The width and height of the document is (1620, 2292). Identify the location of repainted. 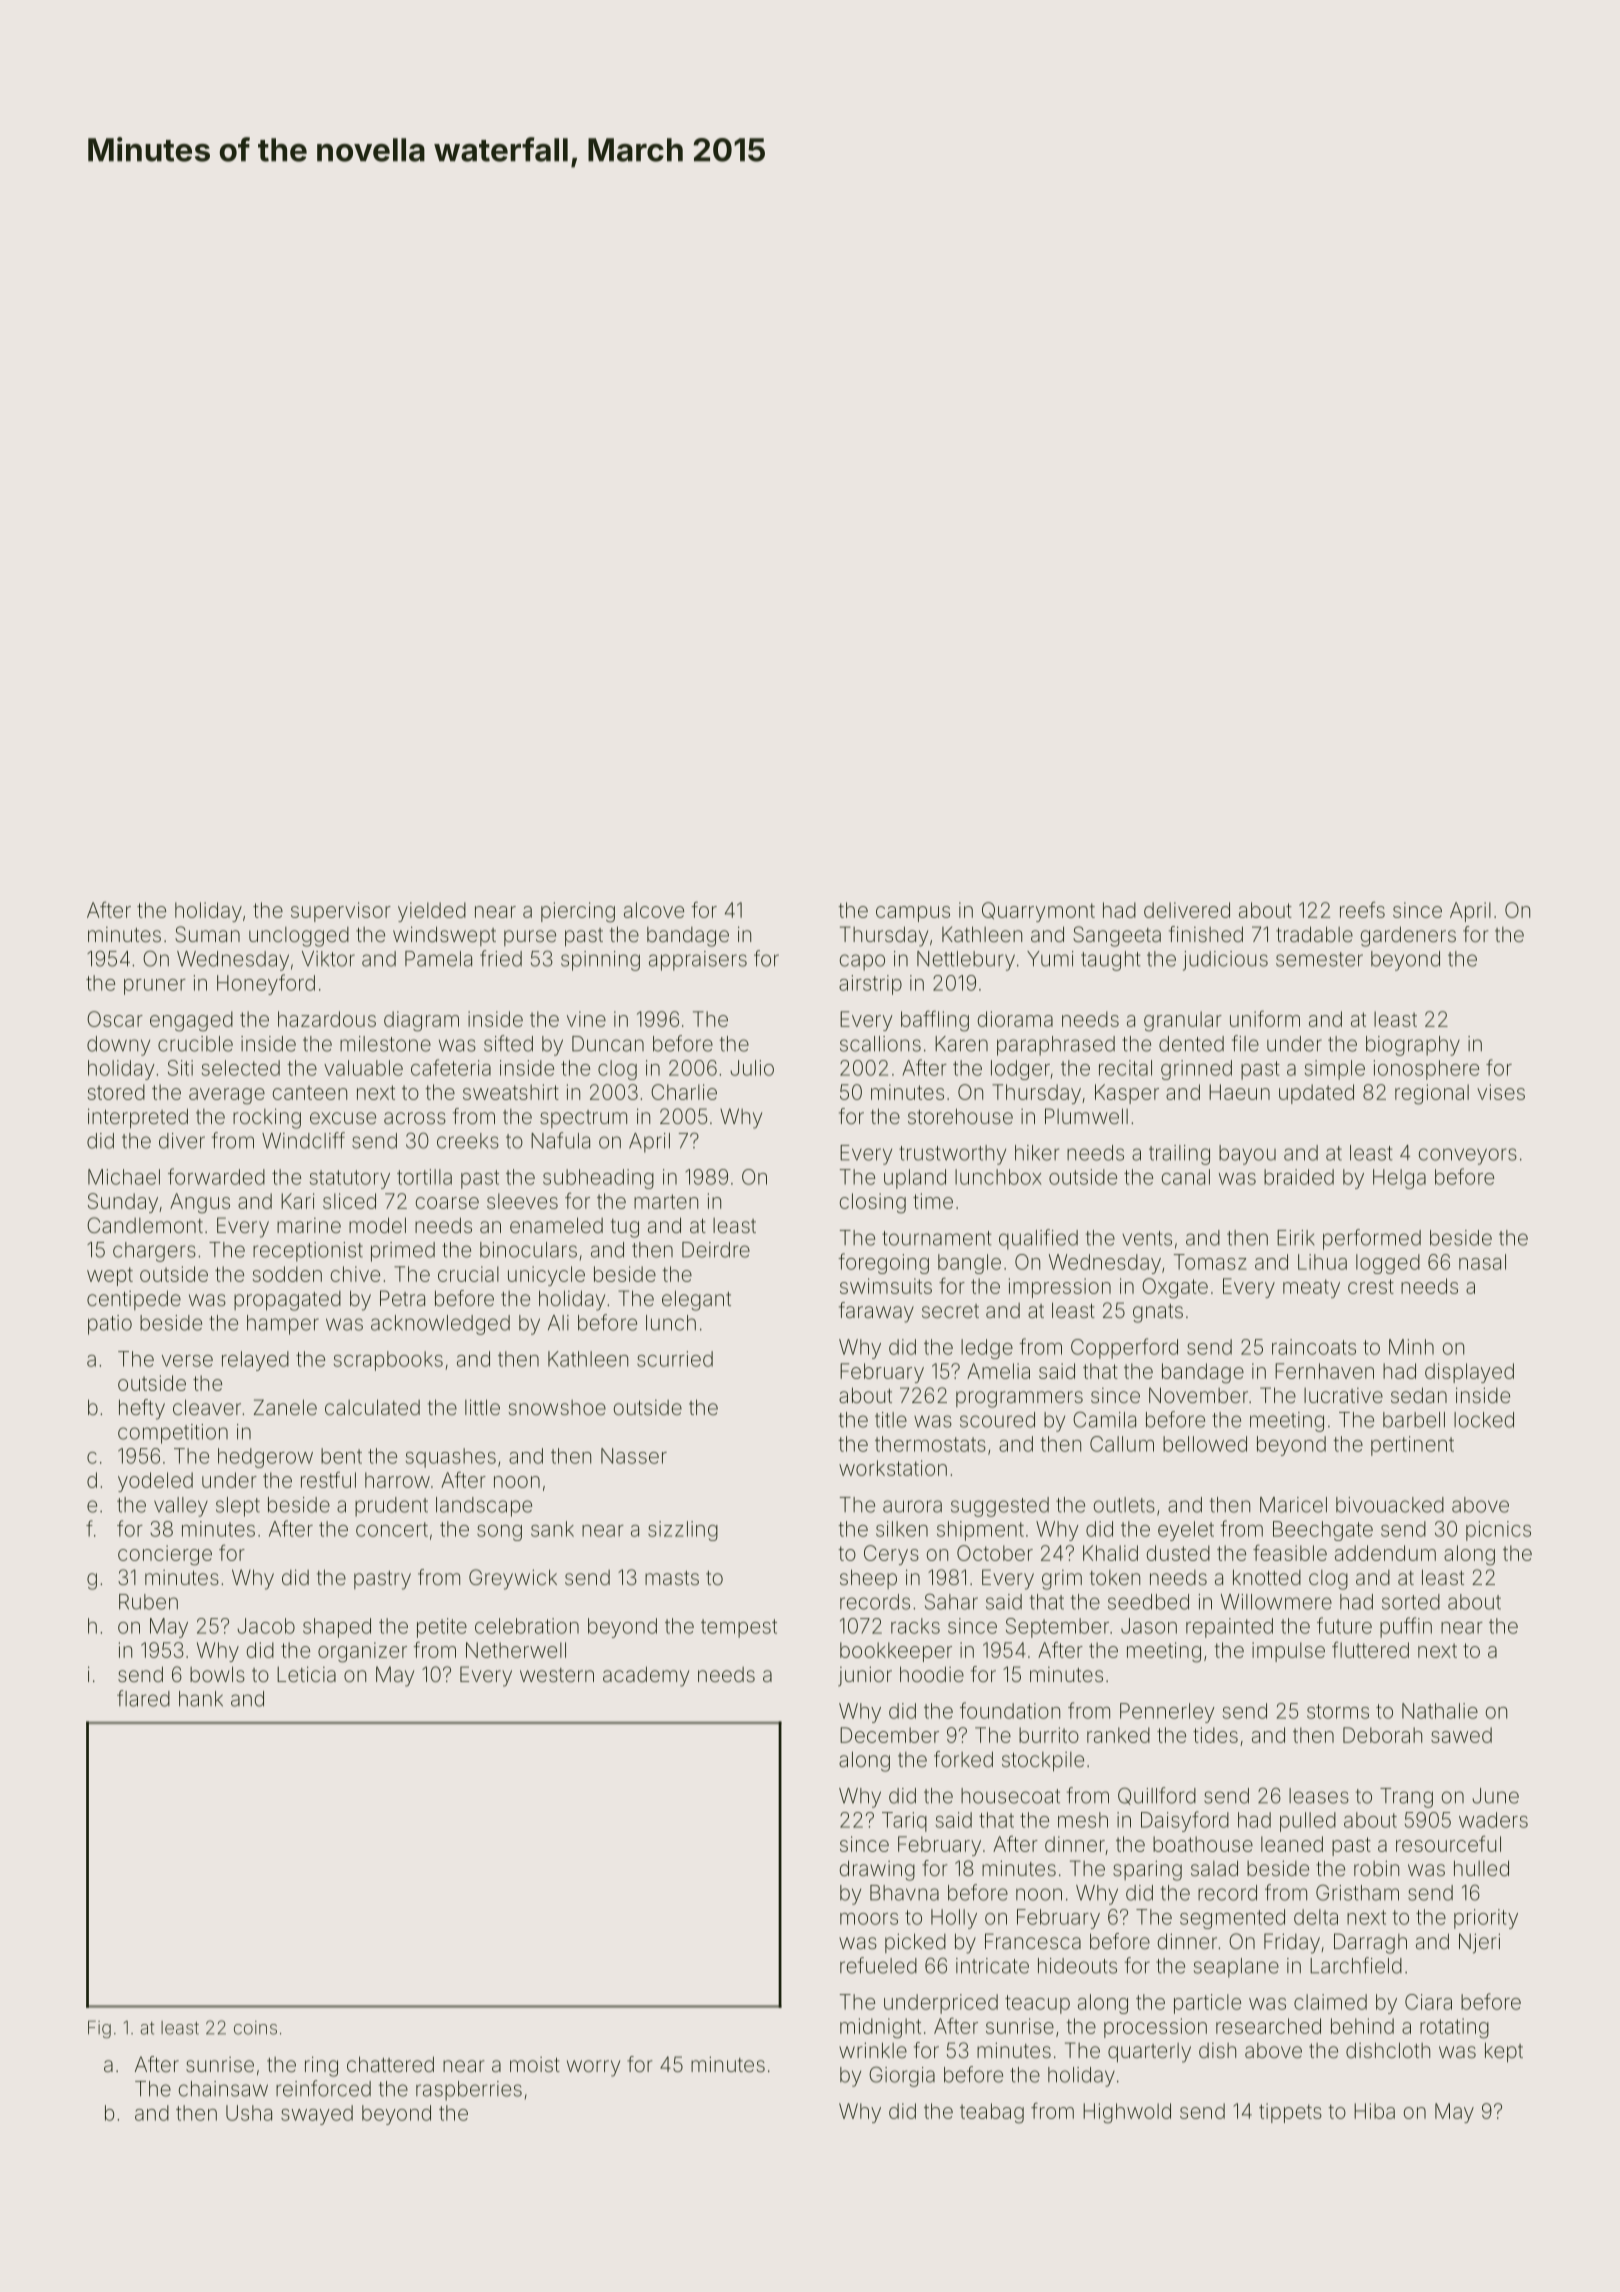
(1229, 1628).
